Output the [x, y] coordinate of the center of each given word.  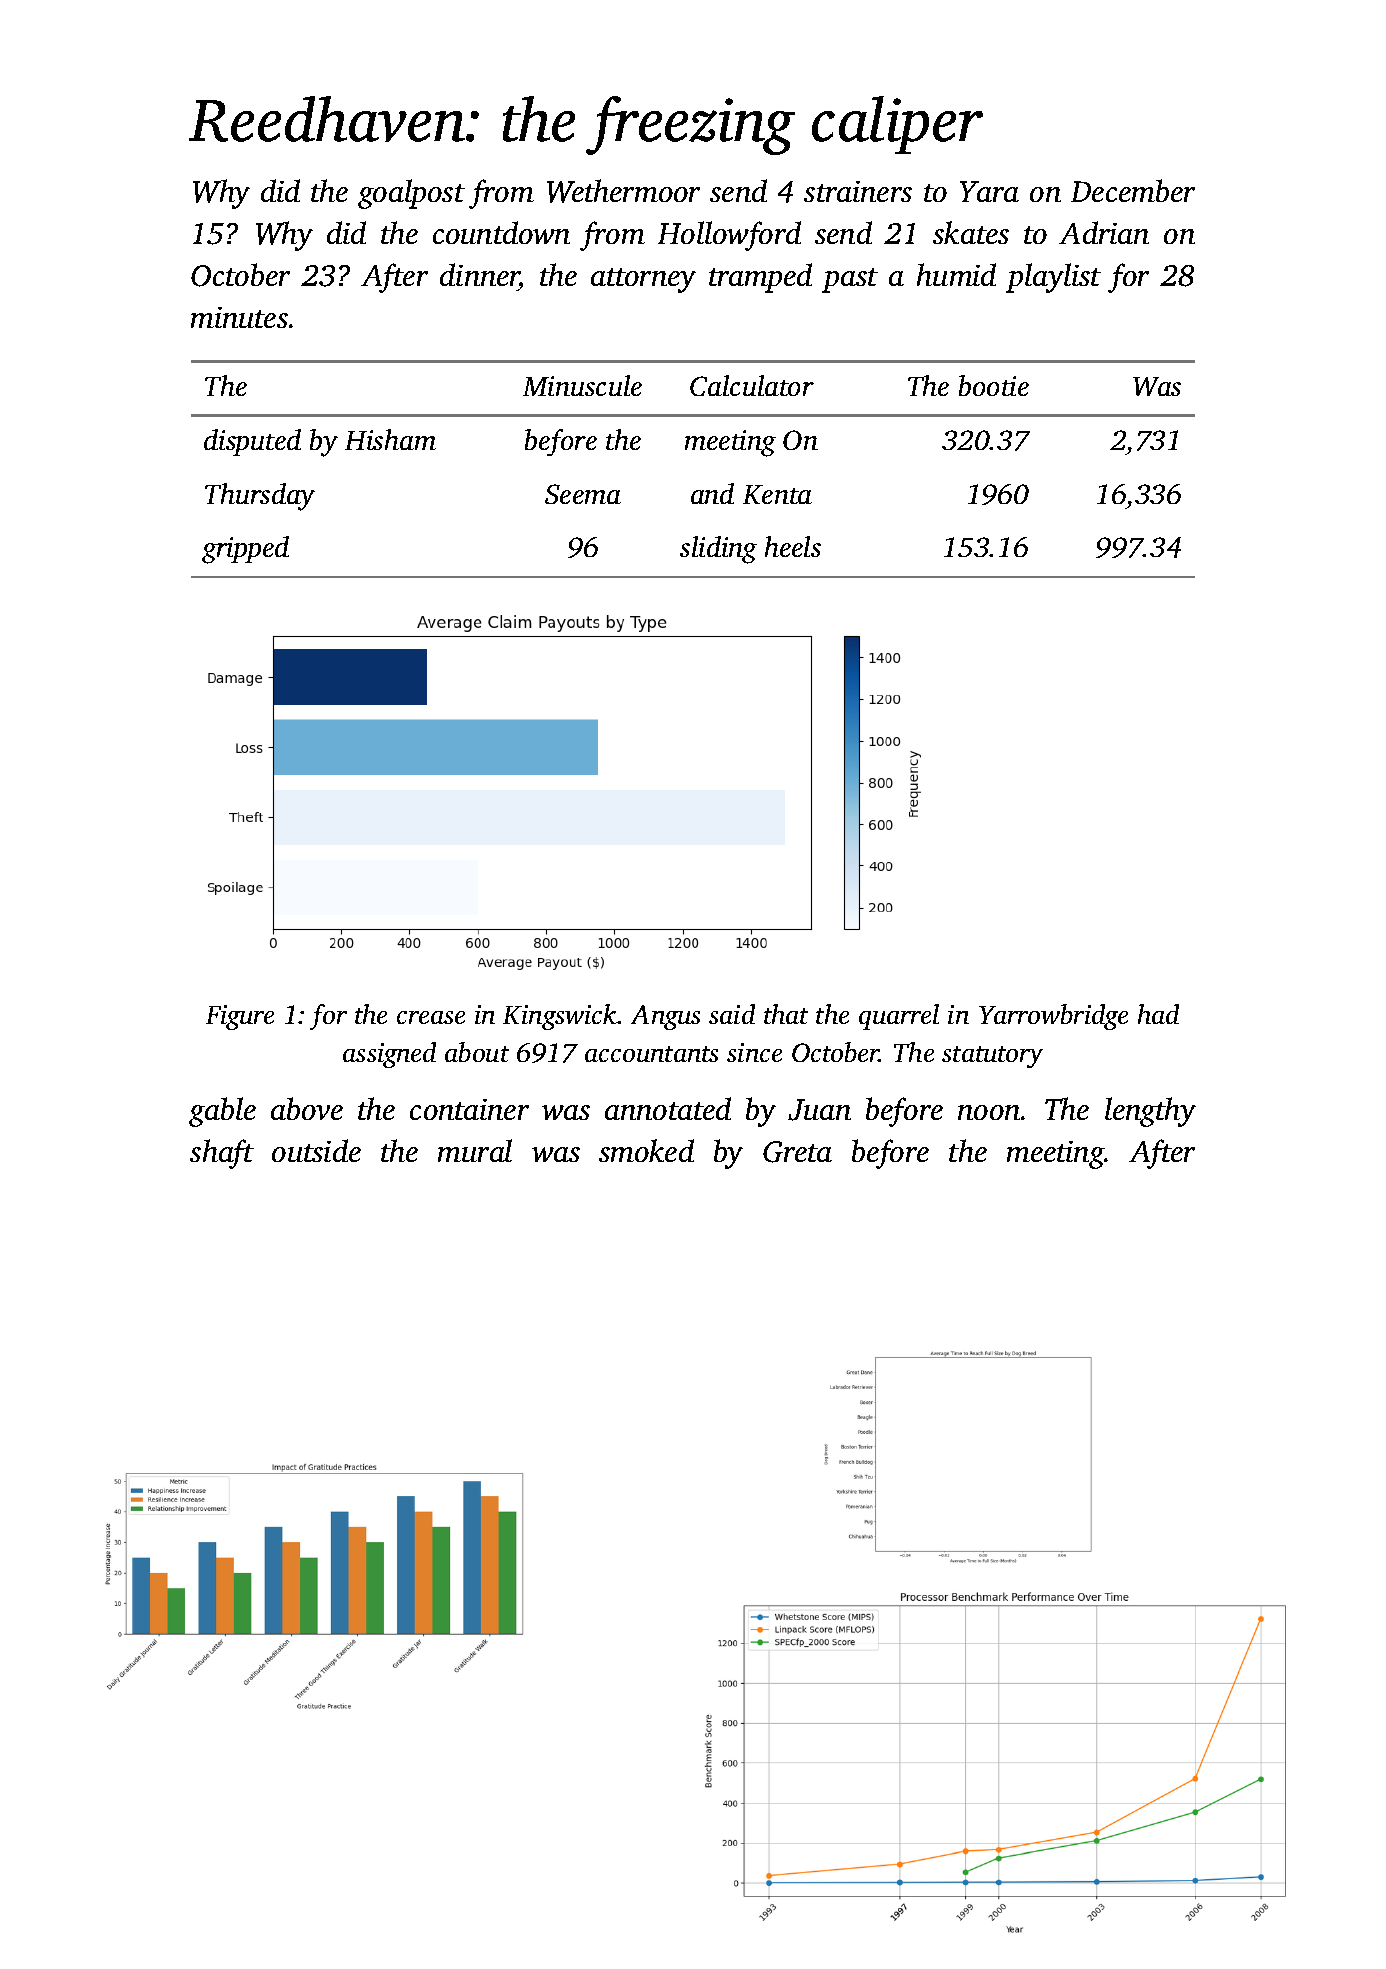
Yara [989, 191]
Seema [583, 494]
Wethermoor [623, 191]
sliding [718, 550]
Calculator [752, 385]
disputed [252, 442]
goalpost [411, 194]
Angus [665, 1017]
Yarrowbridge [1053, 1017]
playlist [1053, 278]
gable [222, 1112]
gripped [245, 550]
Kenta [777, 494]
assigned [389, 1055]
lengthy [1150, 1112]
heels [793, 546]
